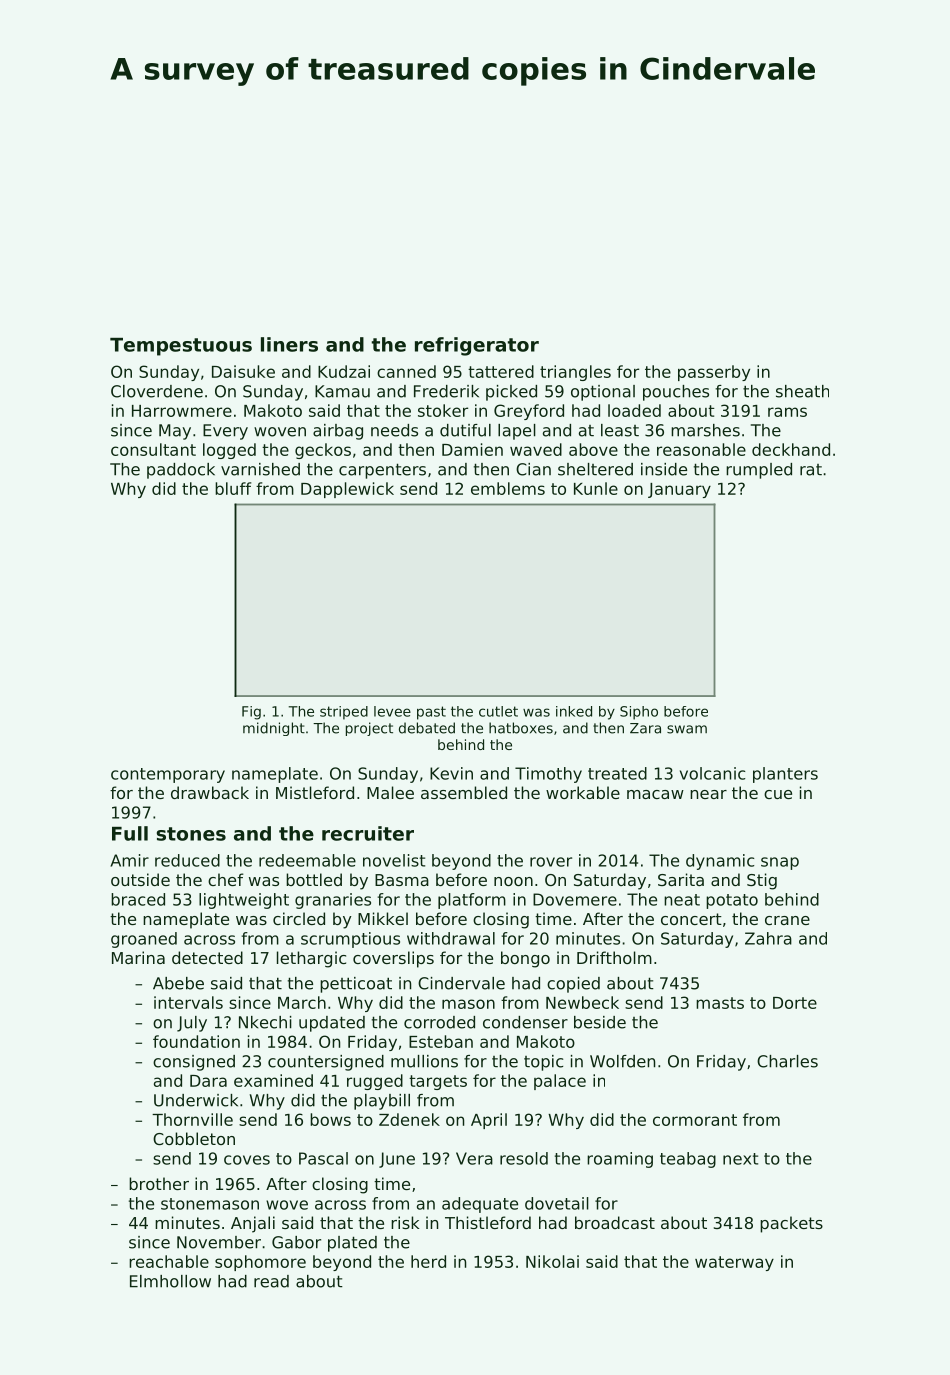 The width and height of the page is (950, 1375). Describe the element at coordinates (299, 918) in the page. I see `circled` at that location.
